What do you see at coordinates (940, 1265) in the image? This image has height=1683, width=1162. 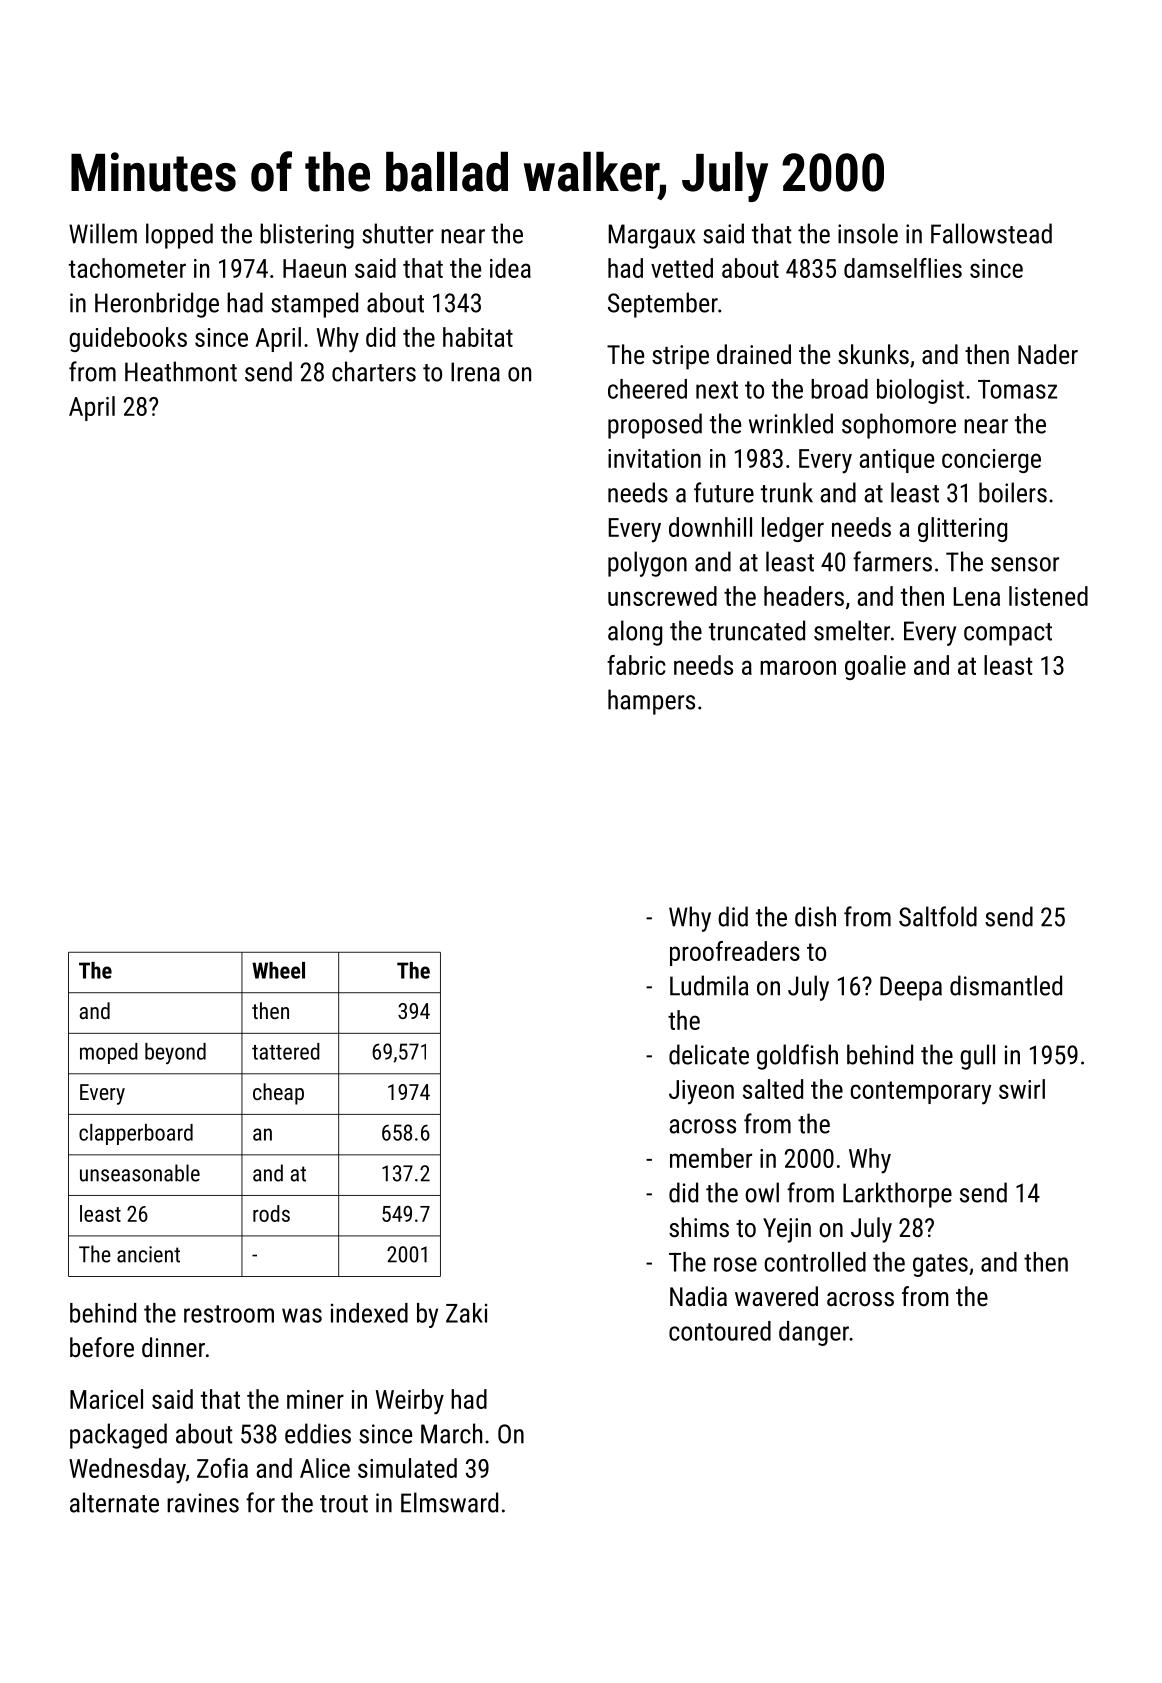 I see `gates` at bounding box center [940, 1265].
